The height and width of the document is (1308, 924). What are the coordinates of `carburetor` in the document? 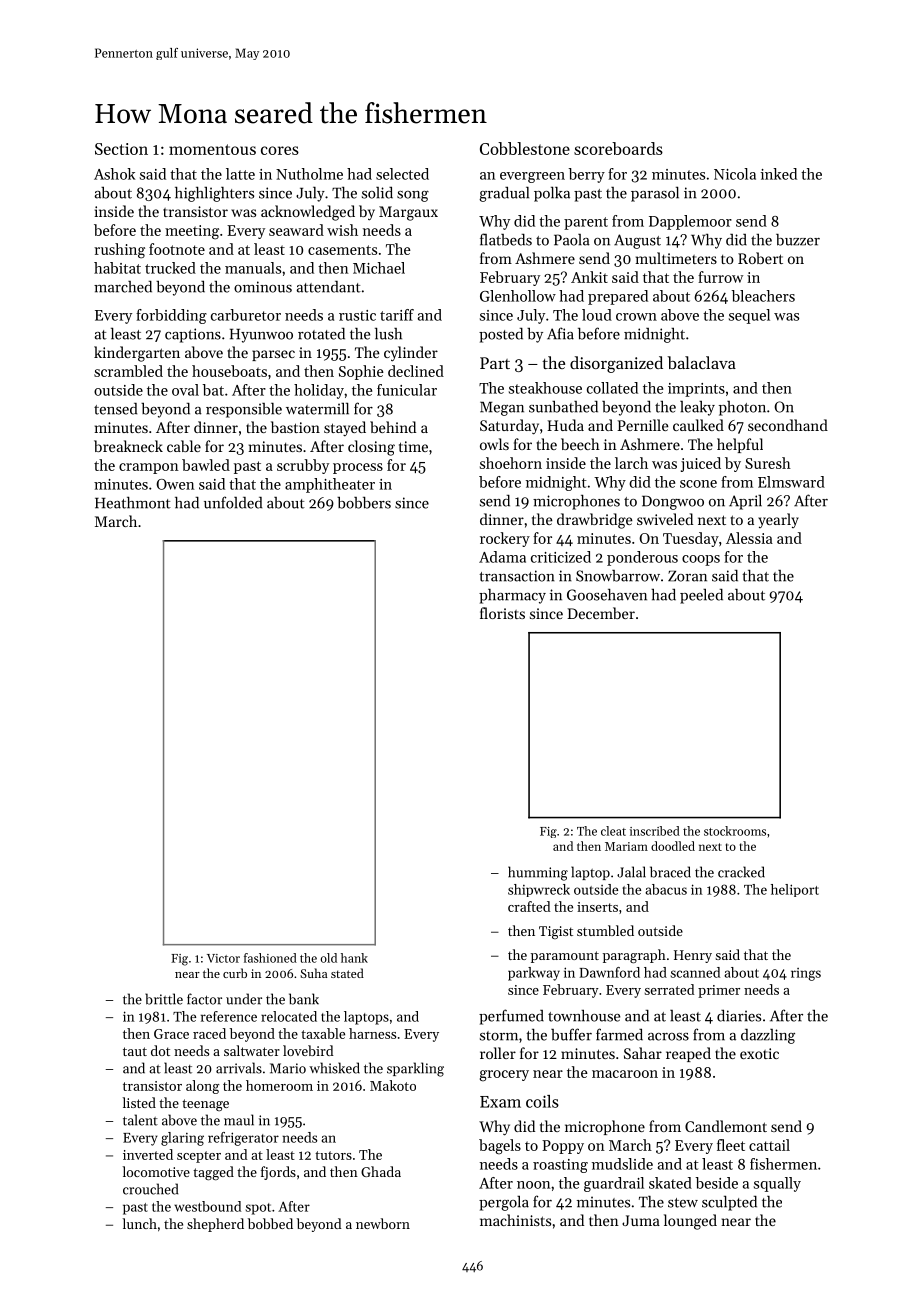 It's located at (246, 315).
